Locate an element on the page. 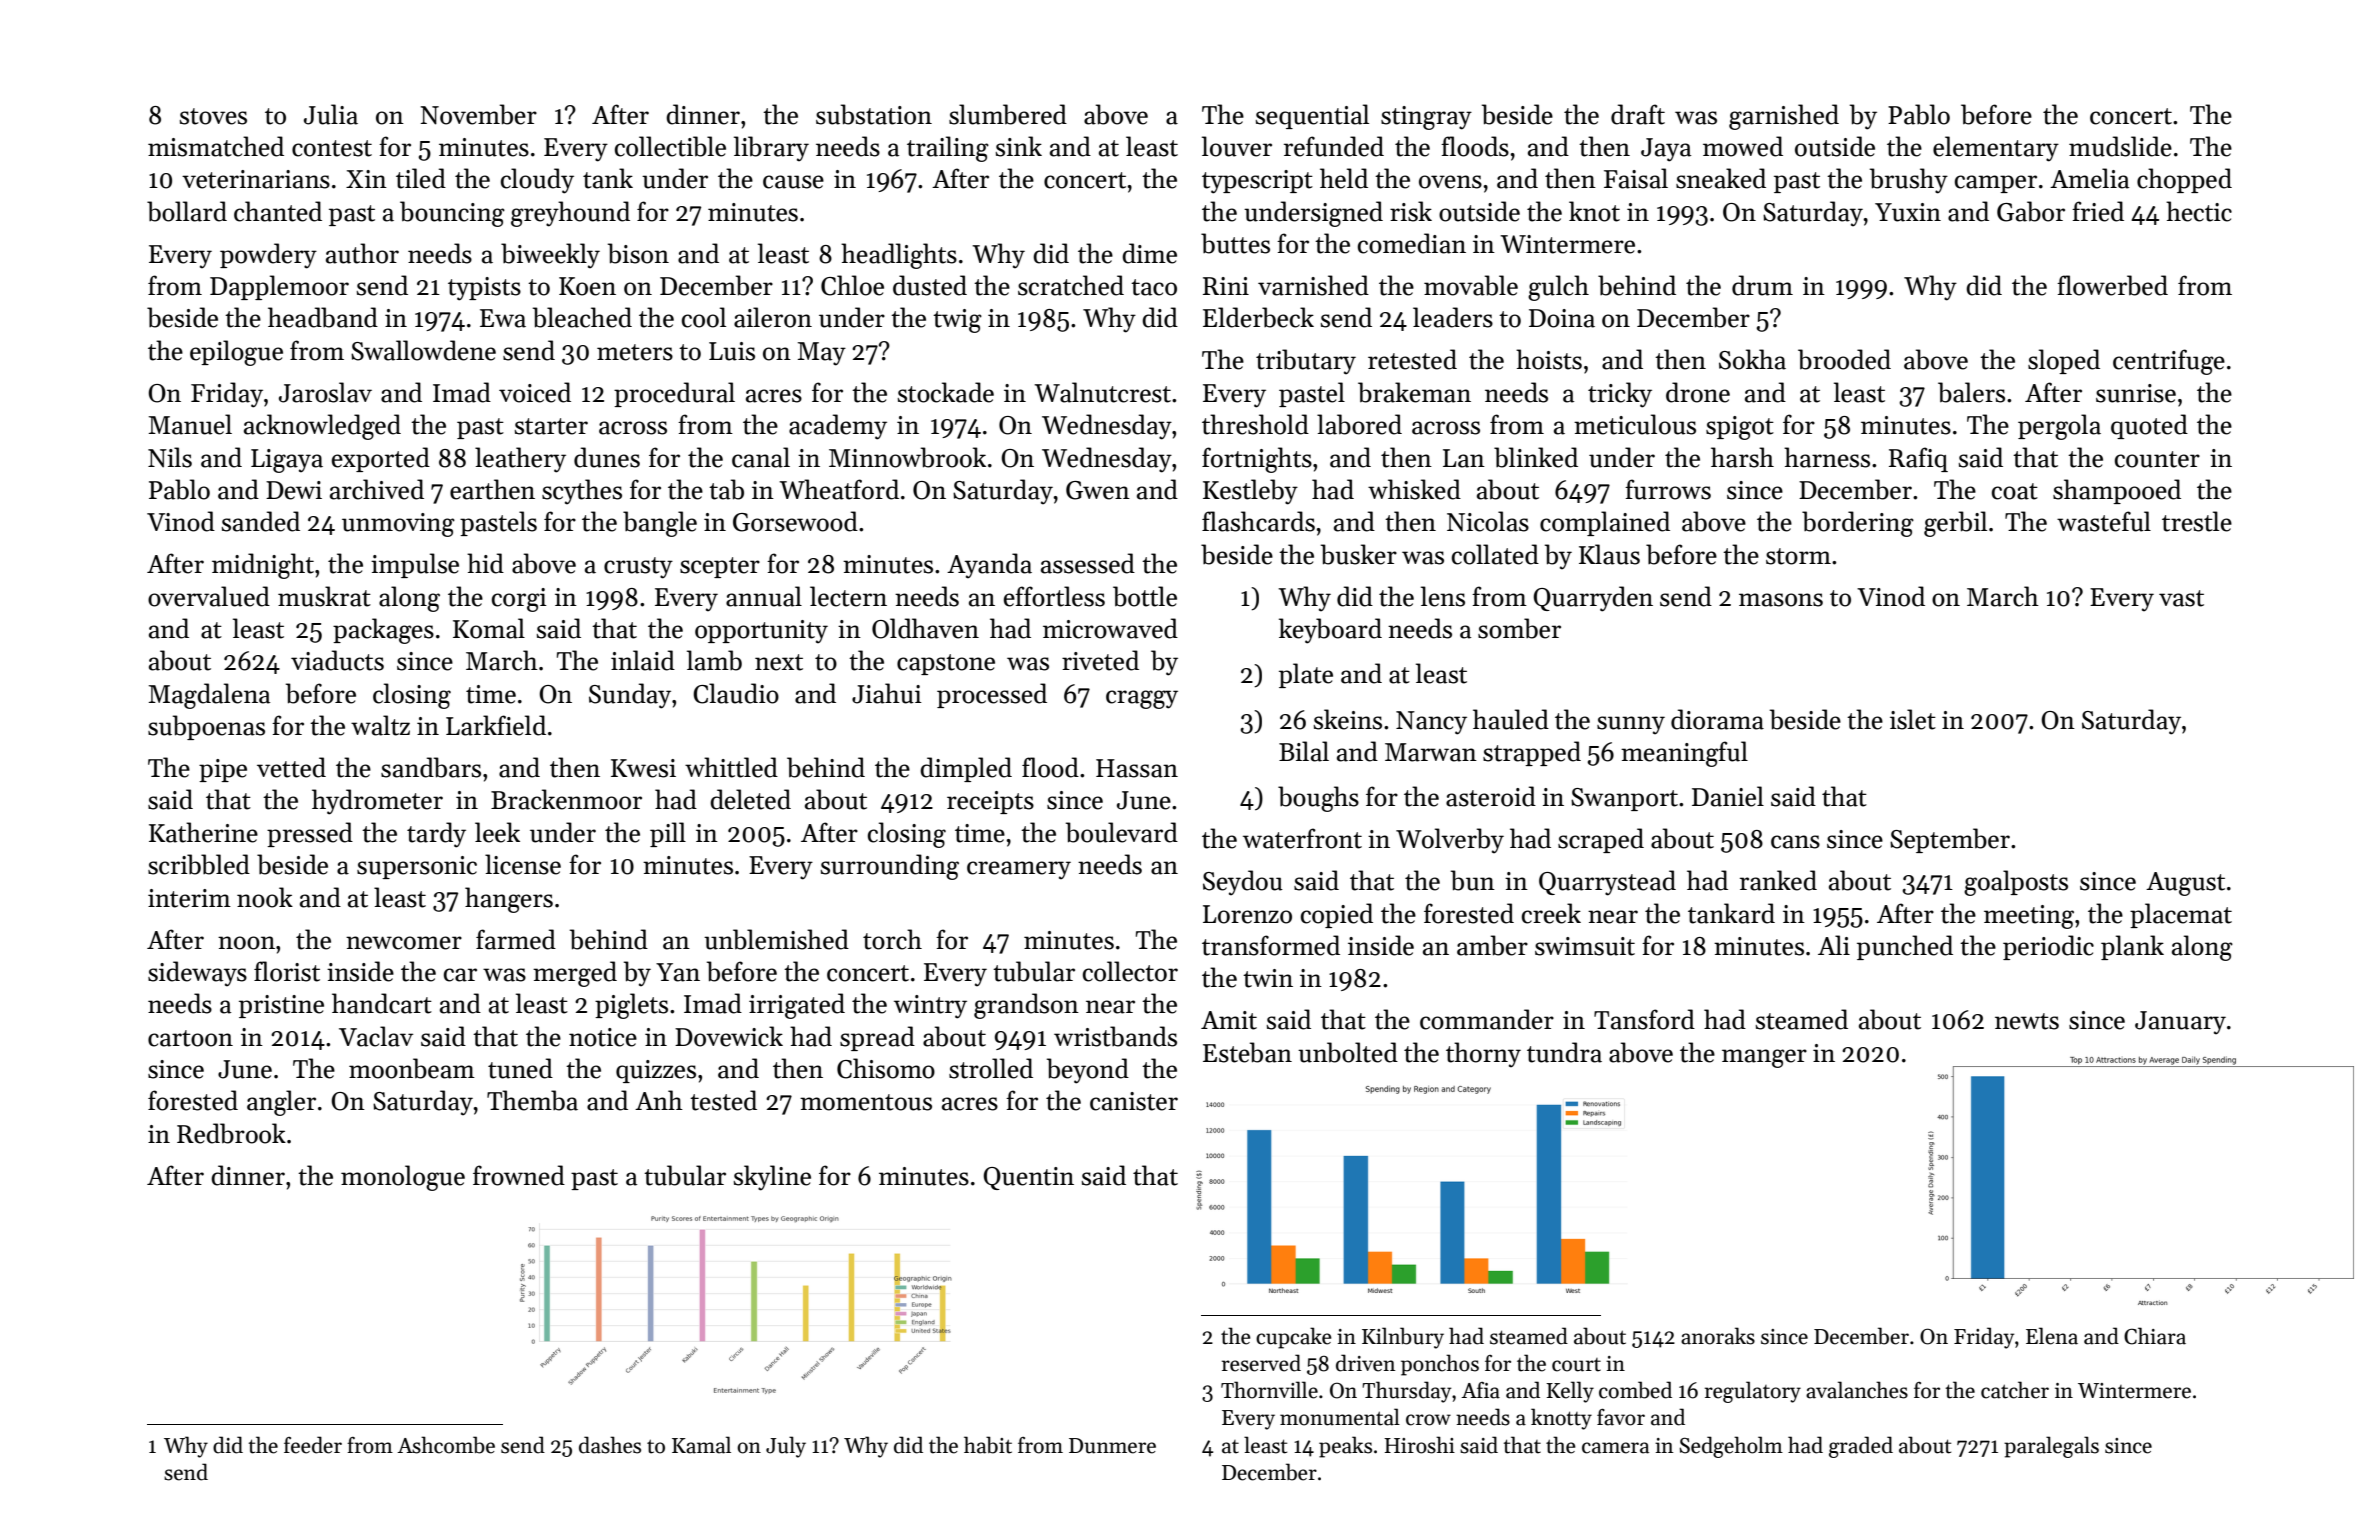 The image size is (2380, 1540). notice is located at coordinates (603, 1037).
